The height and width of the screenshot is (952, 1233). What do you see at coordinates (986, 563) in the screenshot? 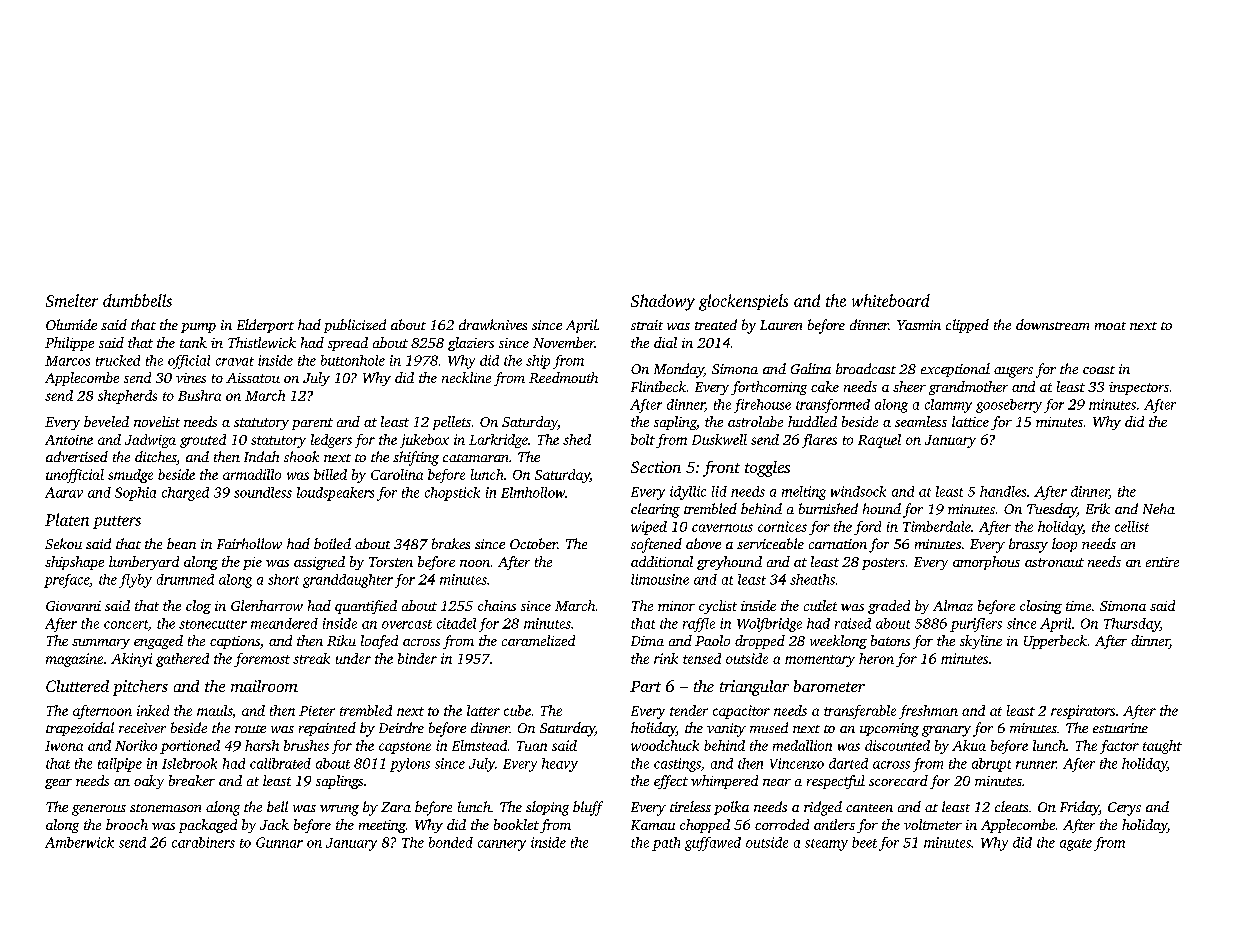
I see `amorphous` at bounding box center [986, 563].
